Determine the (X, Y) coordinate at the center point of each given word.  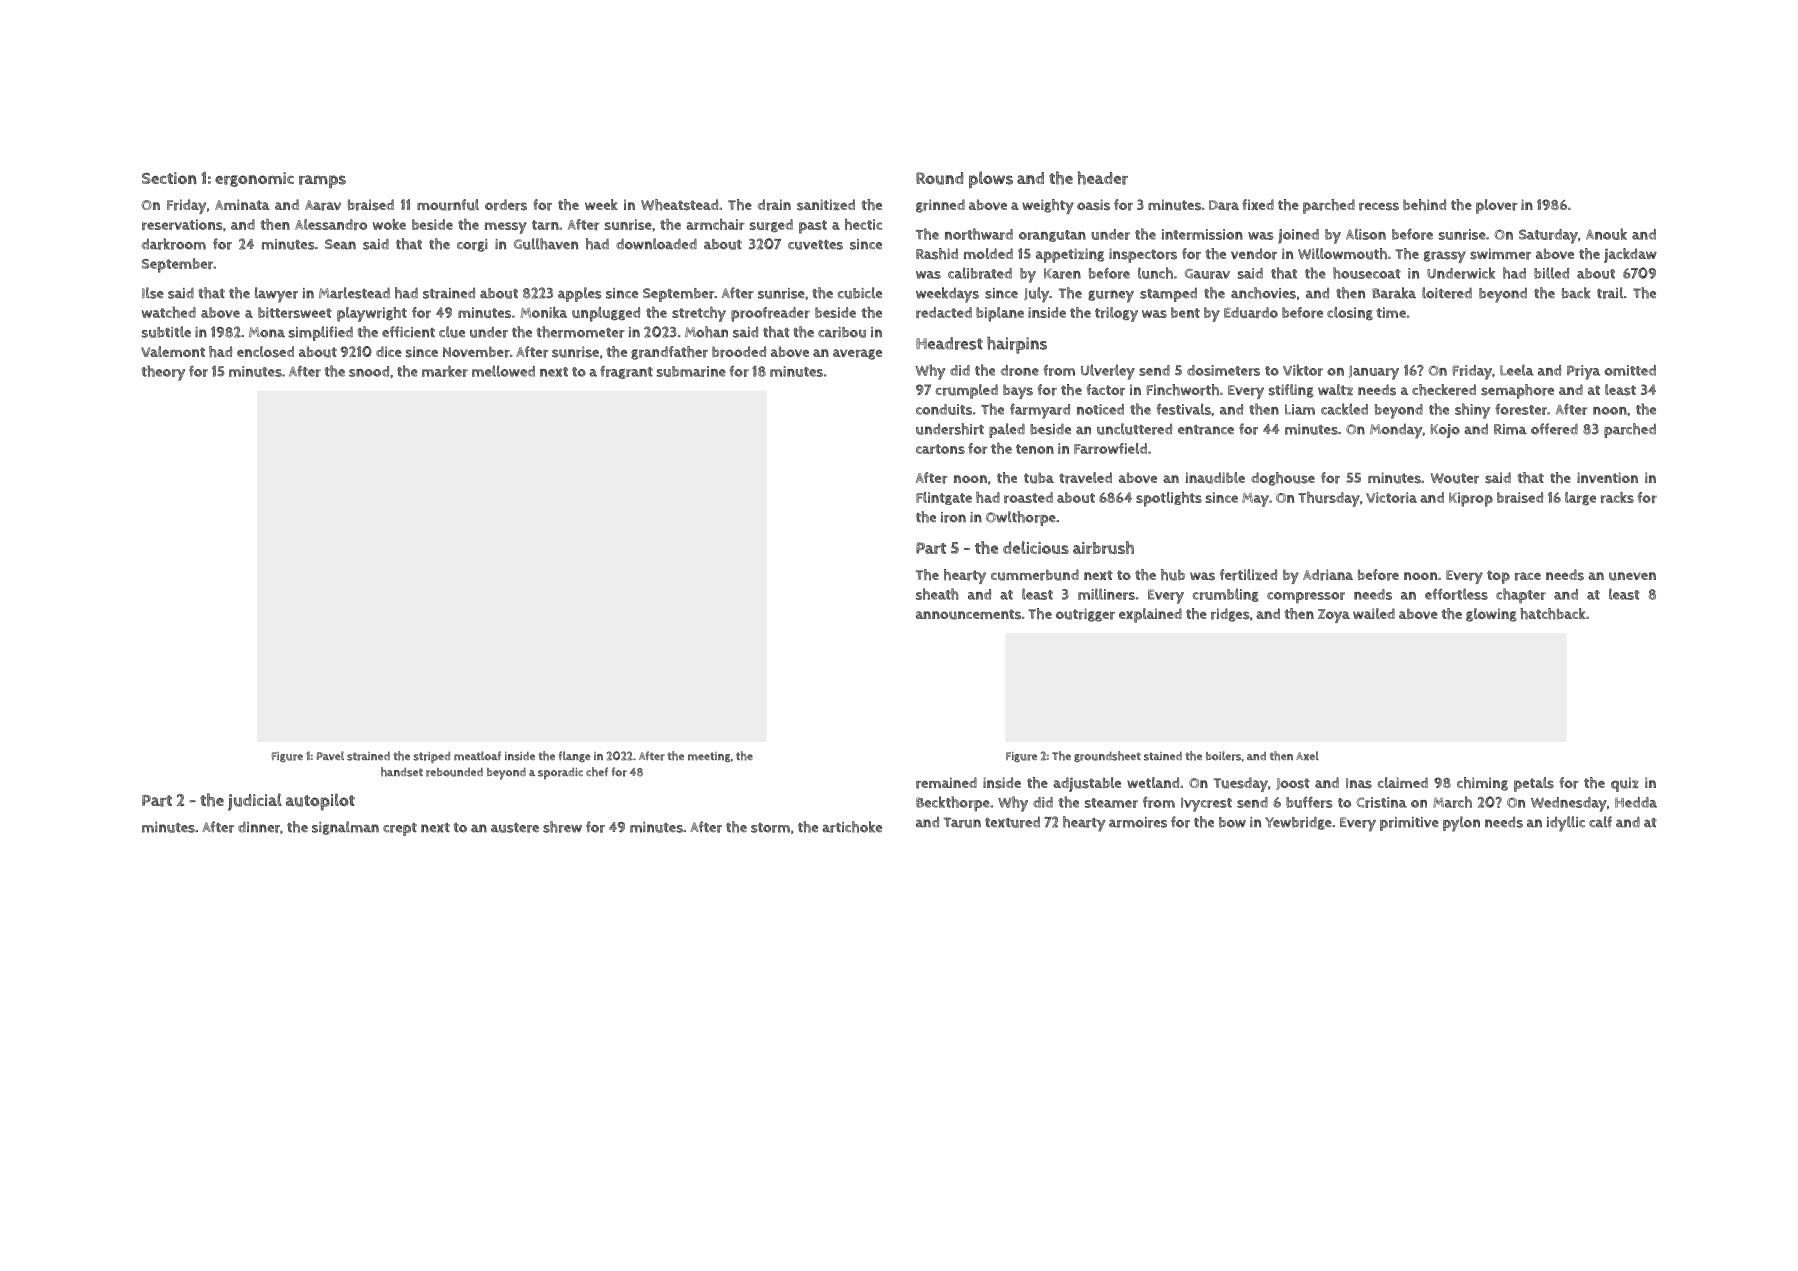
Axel (1307, 756)
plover (1497, 206)
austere (515, 828)
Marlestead (354, 293)
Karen (1062, 273)
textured (1012, 822)
